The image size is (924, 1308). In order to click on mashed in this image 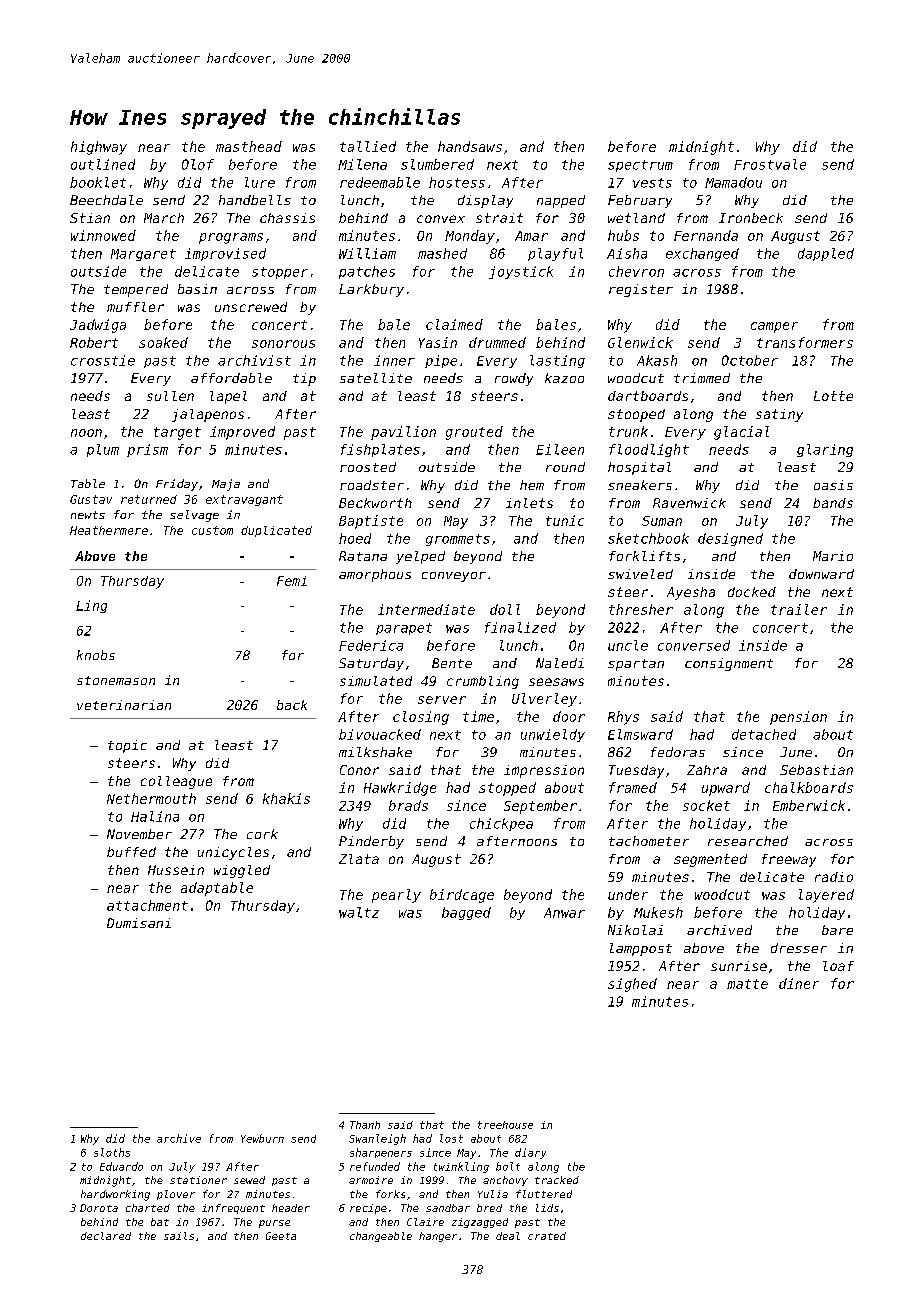, I will do `click(442, 253)`.
